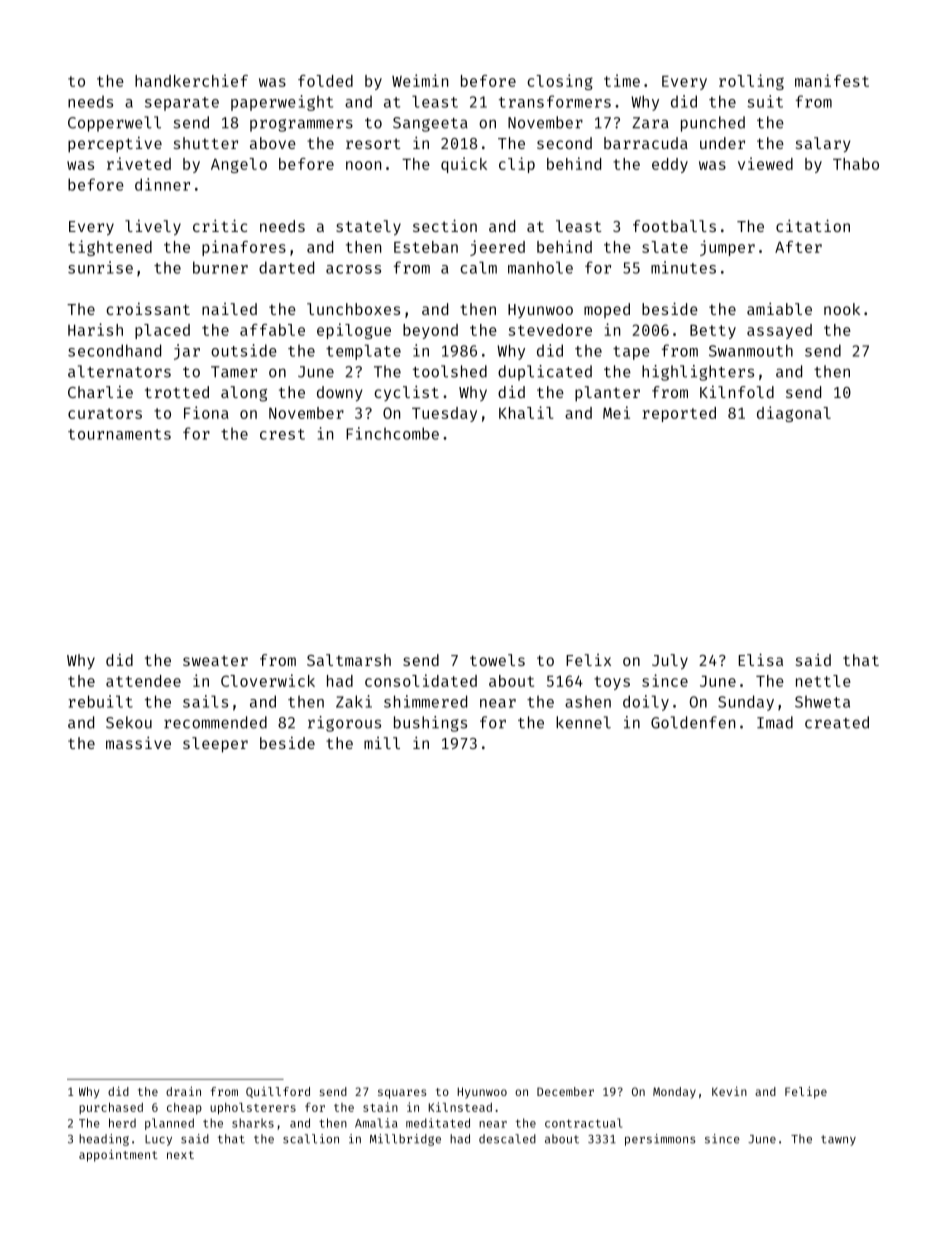 The width and height of the document is (952, 1233). I want to click on Finchcombe, so click(392, 433).
